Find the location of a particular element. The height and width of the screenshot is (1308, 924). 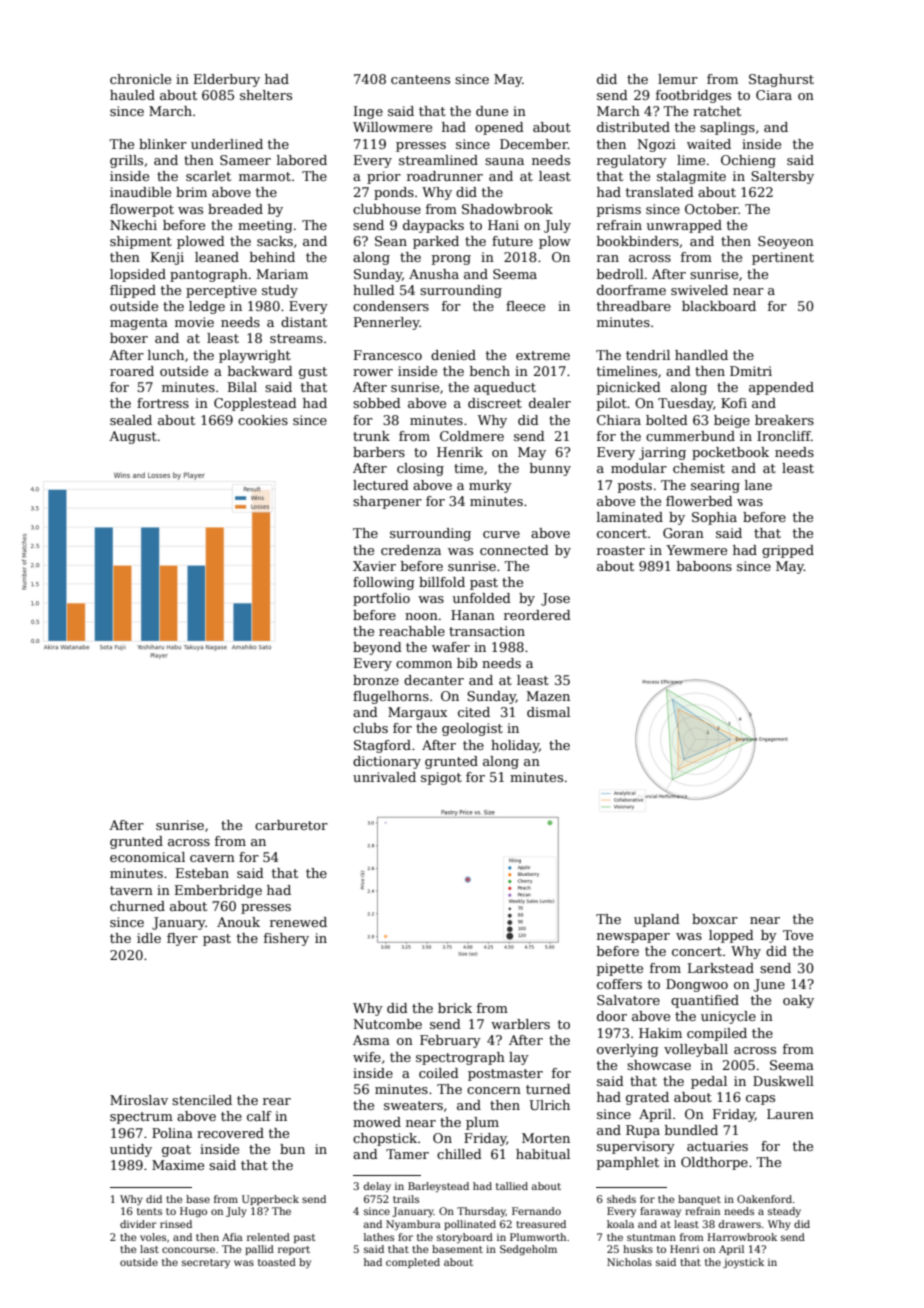

rear is located at coordinates (277, 1101).
